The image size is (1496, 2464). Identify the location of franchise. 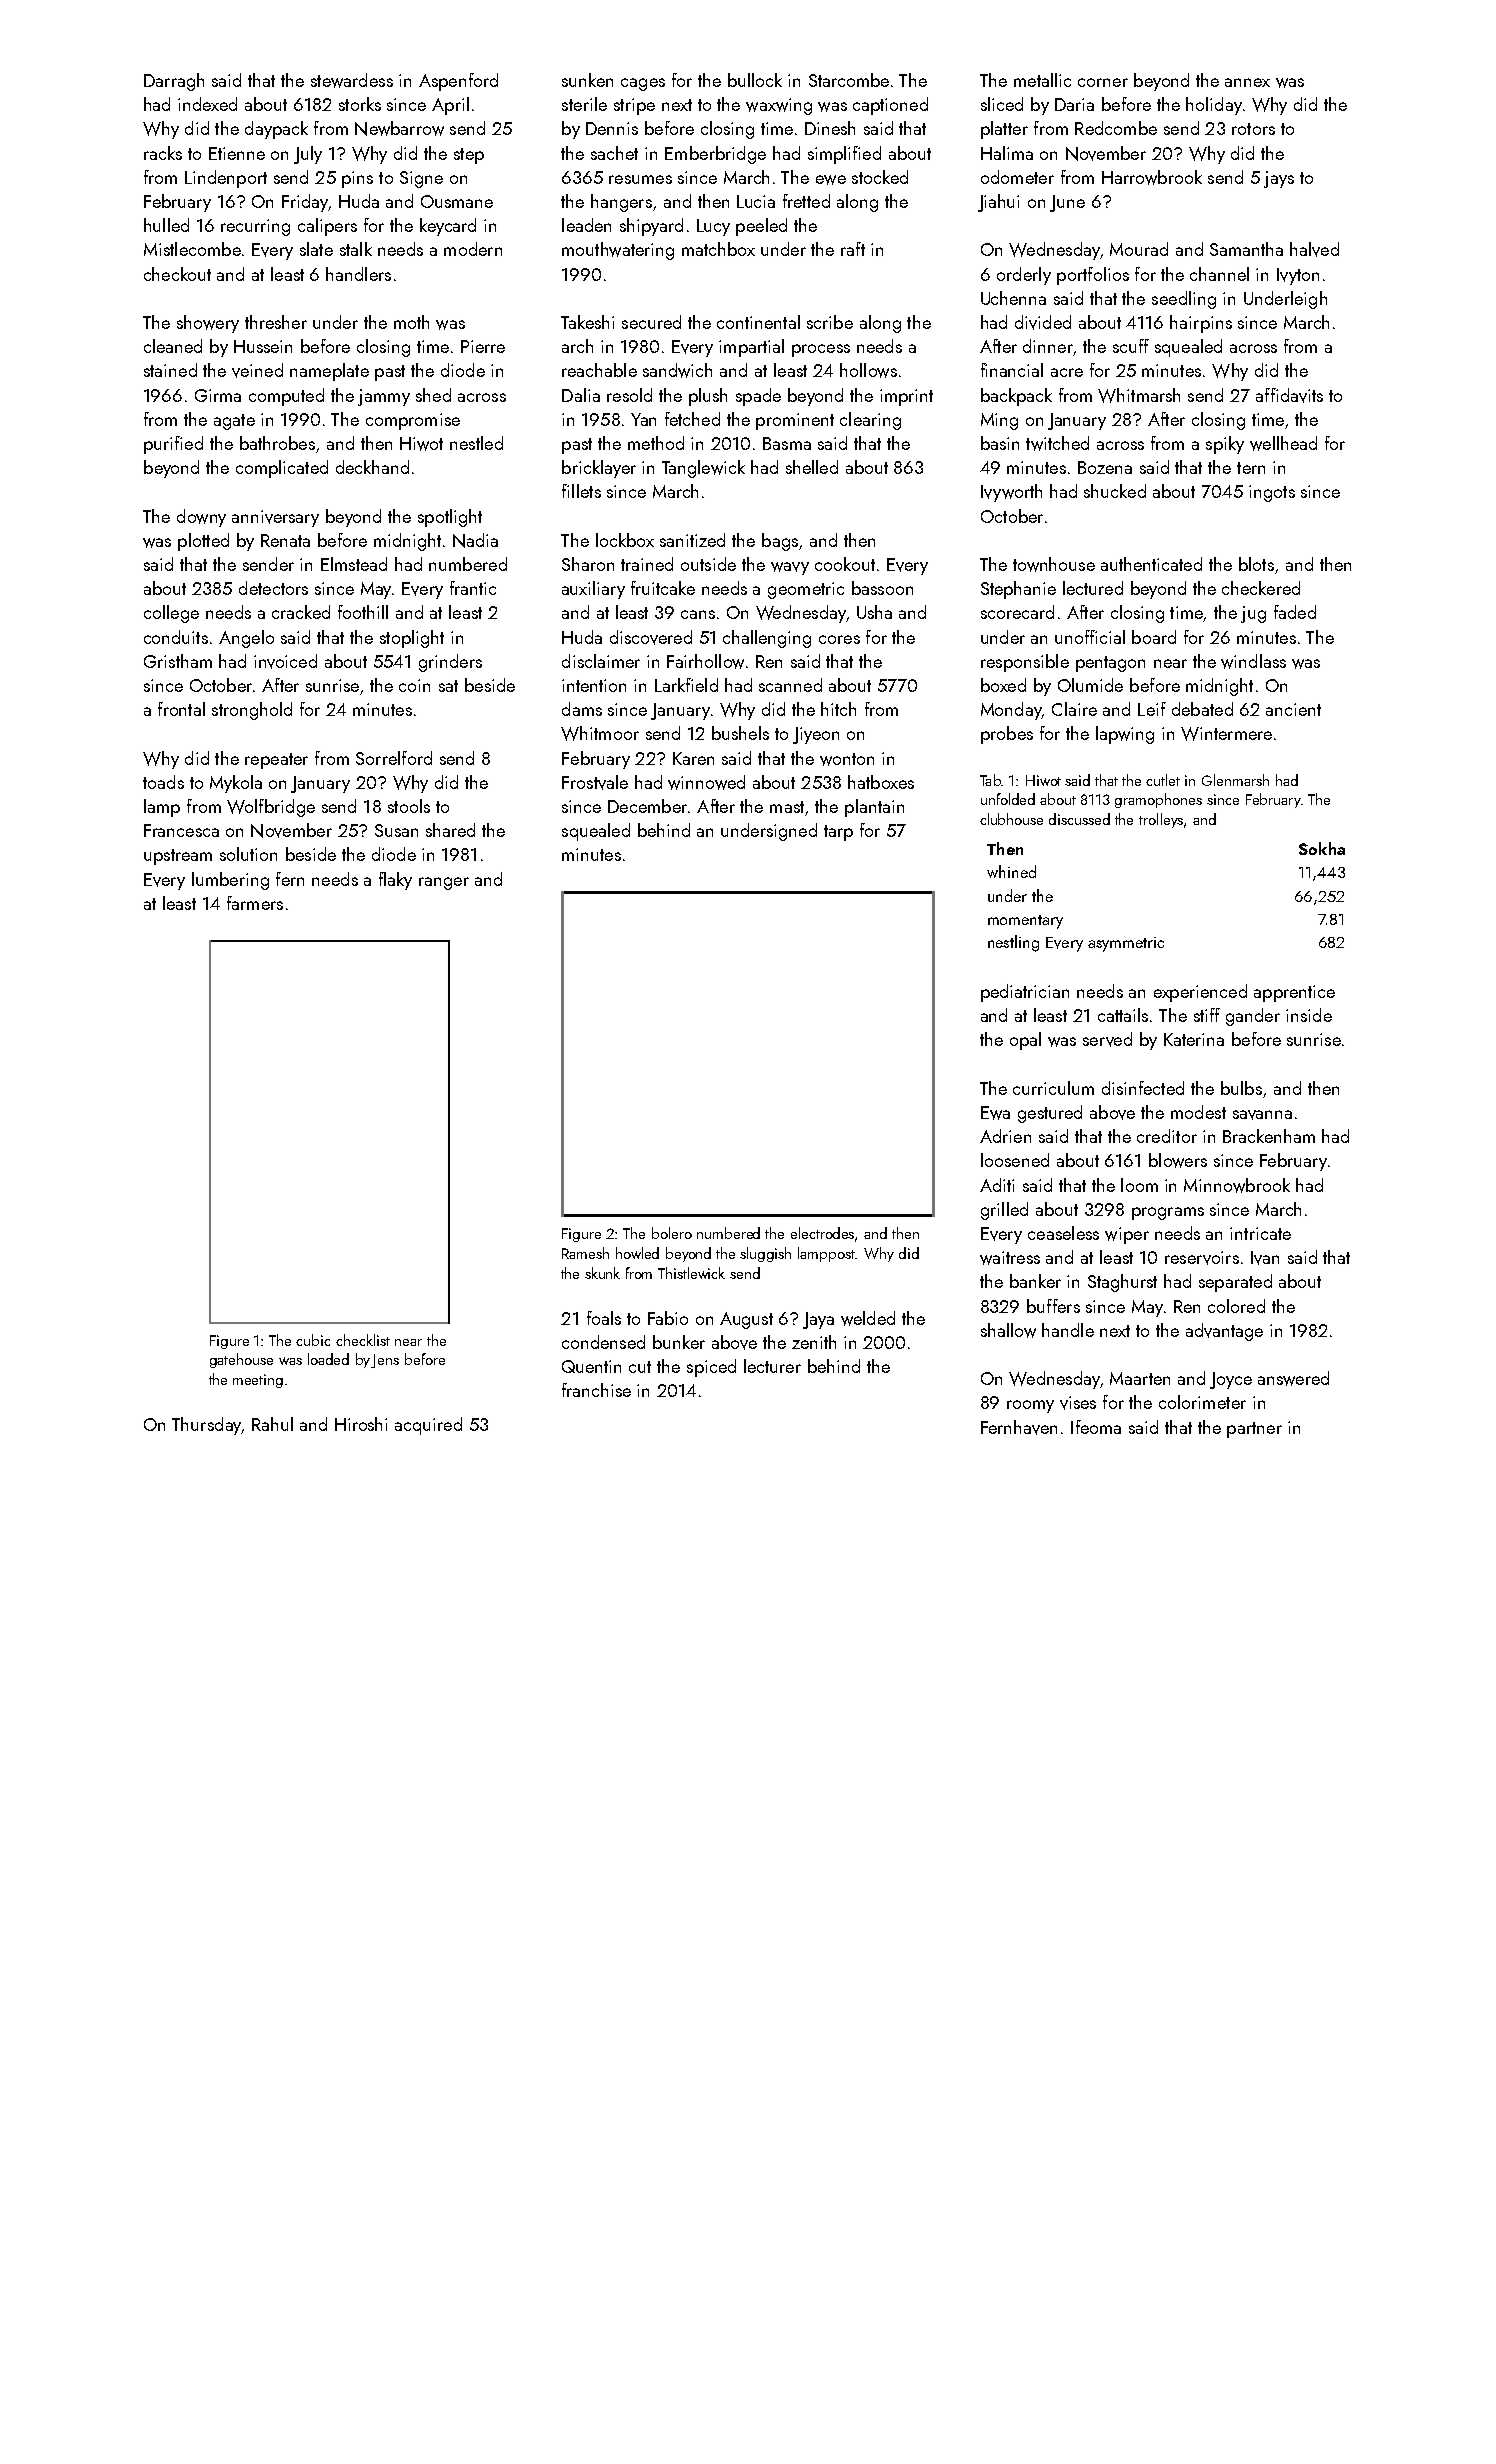
(596, 1390).
